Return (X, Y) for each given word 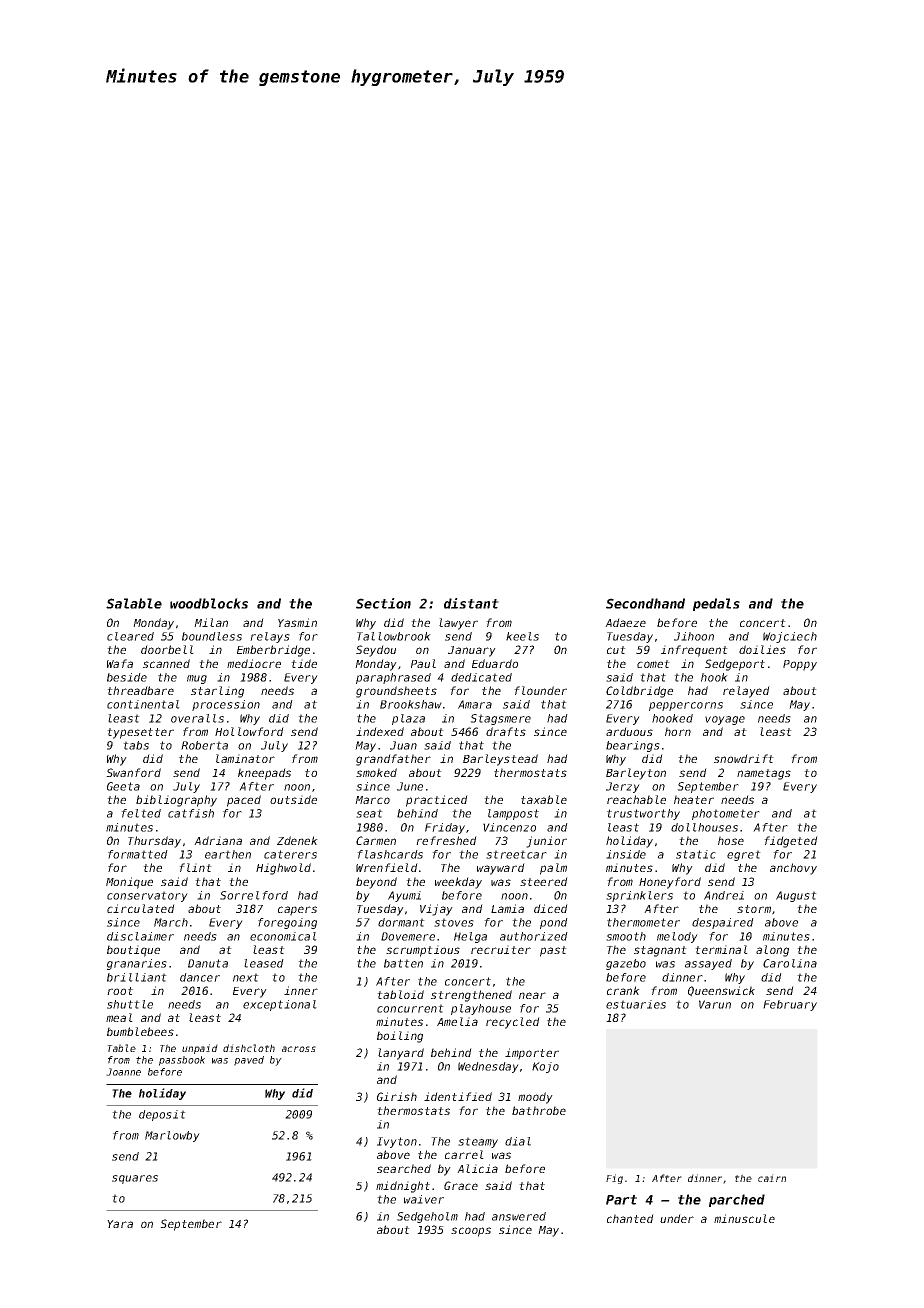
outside (293, 799)
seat (369, 813)
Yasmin (297, 622)
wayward (501, 869)
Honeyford (670, 883)
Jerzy (623, 787)
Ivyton (397, 1142)
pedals (716, 604)
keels (522, 636)
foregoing (287, 923)
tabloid (400, 994)
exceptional (280, 1005)
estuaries (636, 1004)
